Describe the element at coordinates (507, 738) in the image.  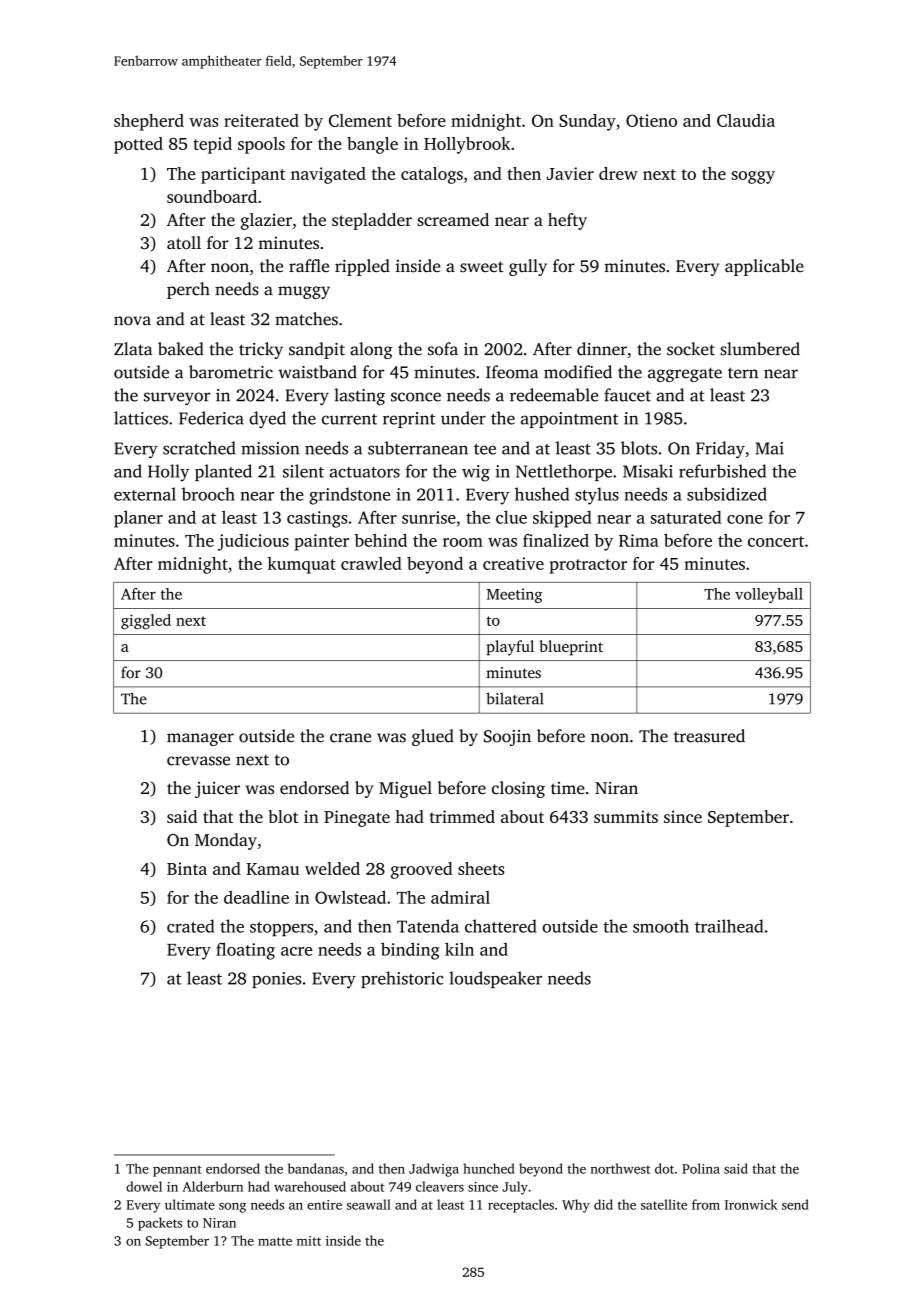
I see `Soojin` at that location.
